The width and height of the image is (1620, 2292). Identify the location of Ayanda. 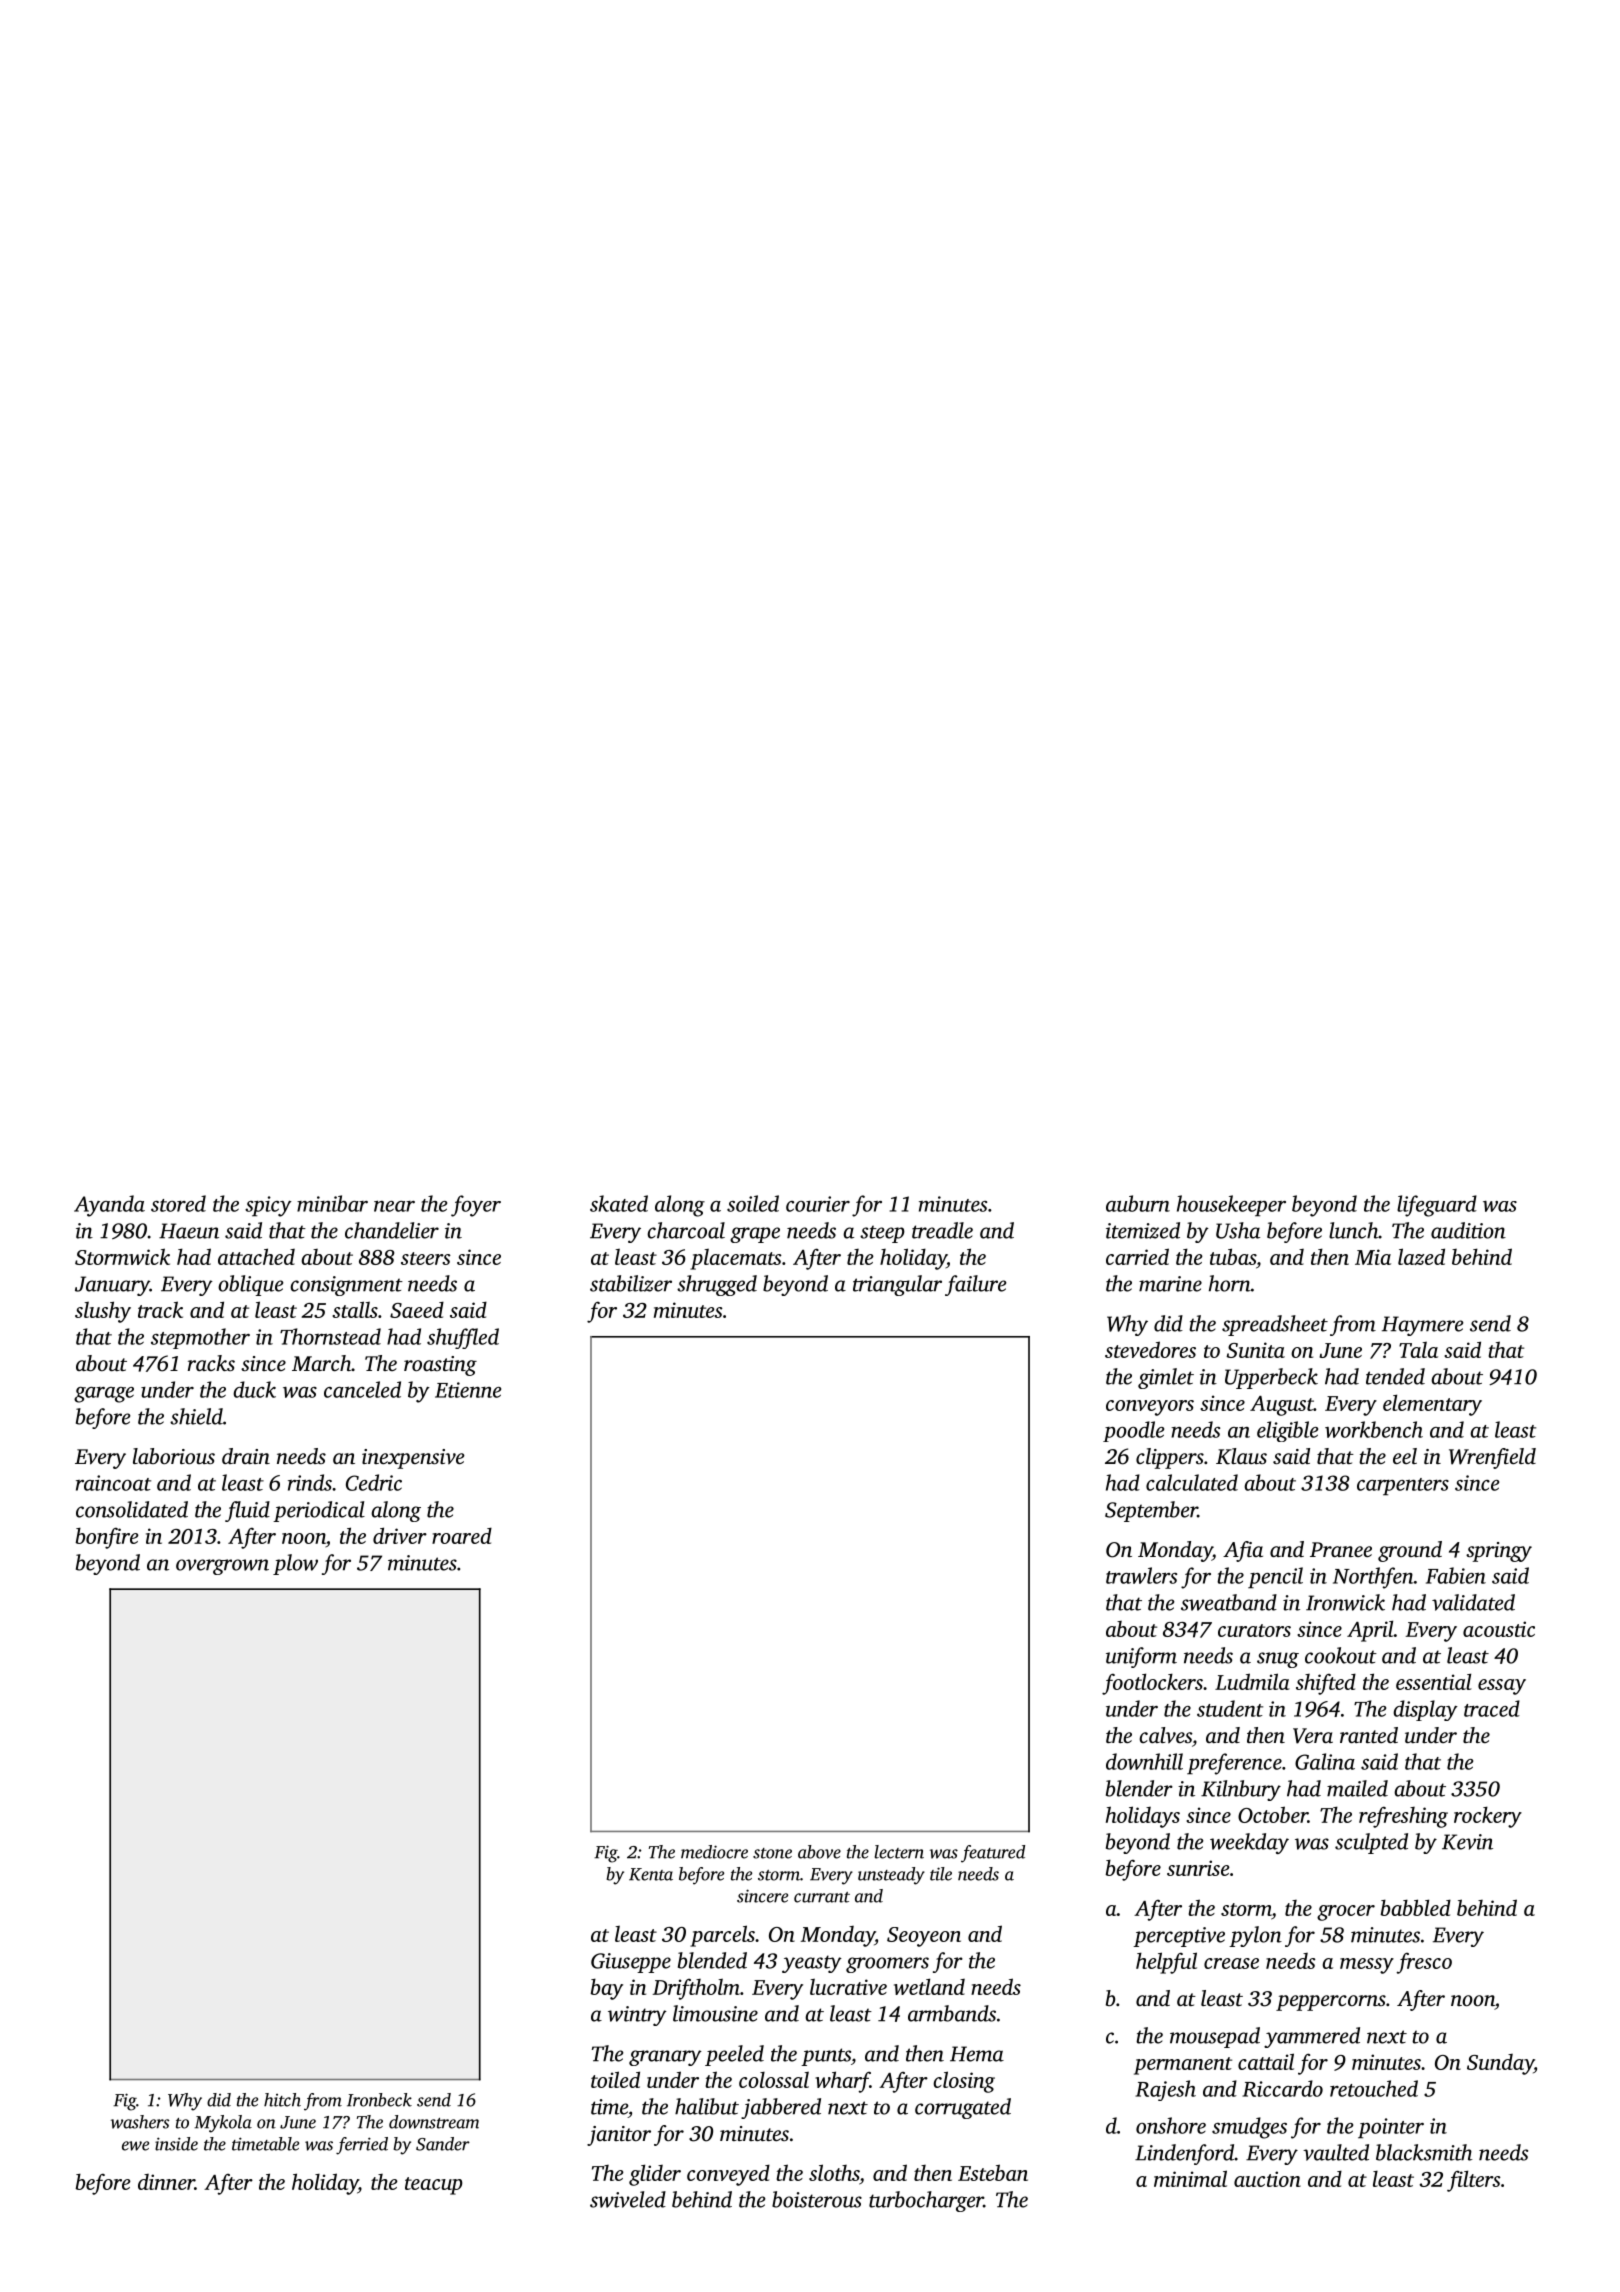
(109, 1206).
